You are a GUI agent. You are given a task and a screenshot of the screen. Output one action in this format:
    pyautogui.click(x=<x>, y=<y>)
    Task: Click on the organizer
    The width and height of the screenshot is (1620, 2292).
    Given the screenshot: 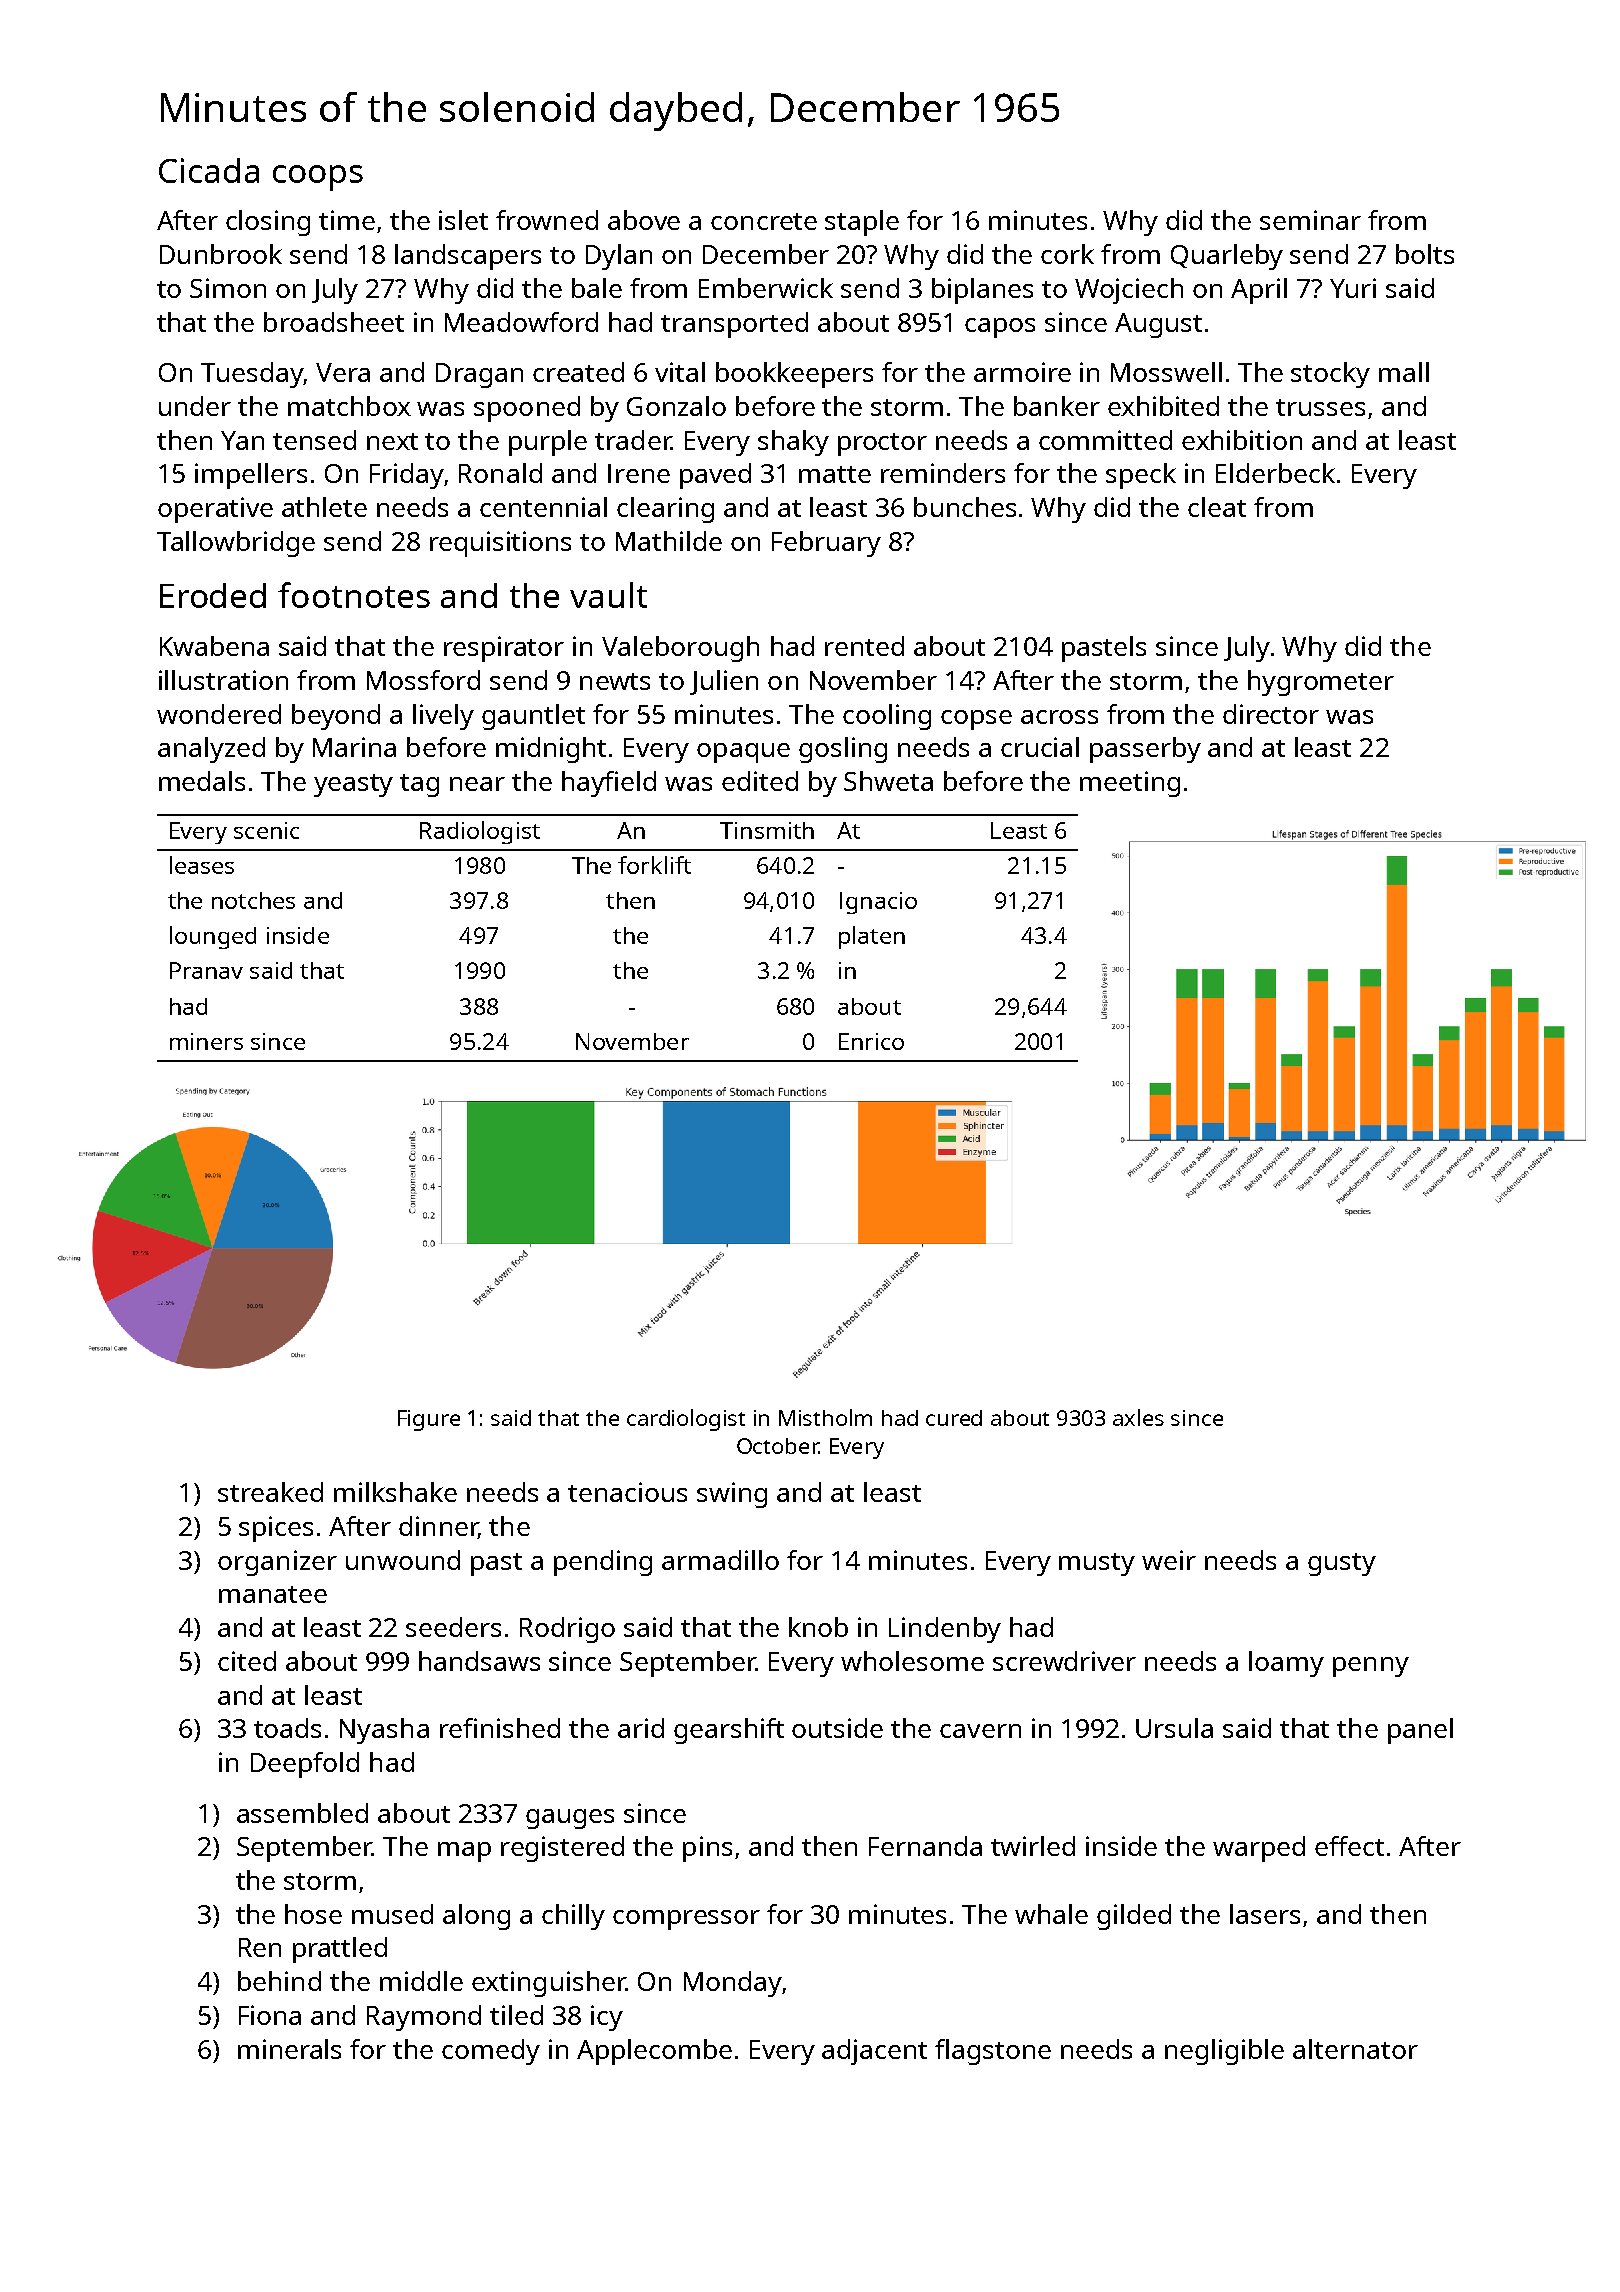 What is the action you would take?
    pyautogui.click(x=277, y=1563)
